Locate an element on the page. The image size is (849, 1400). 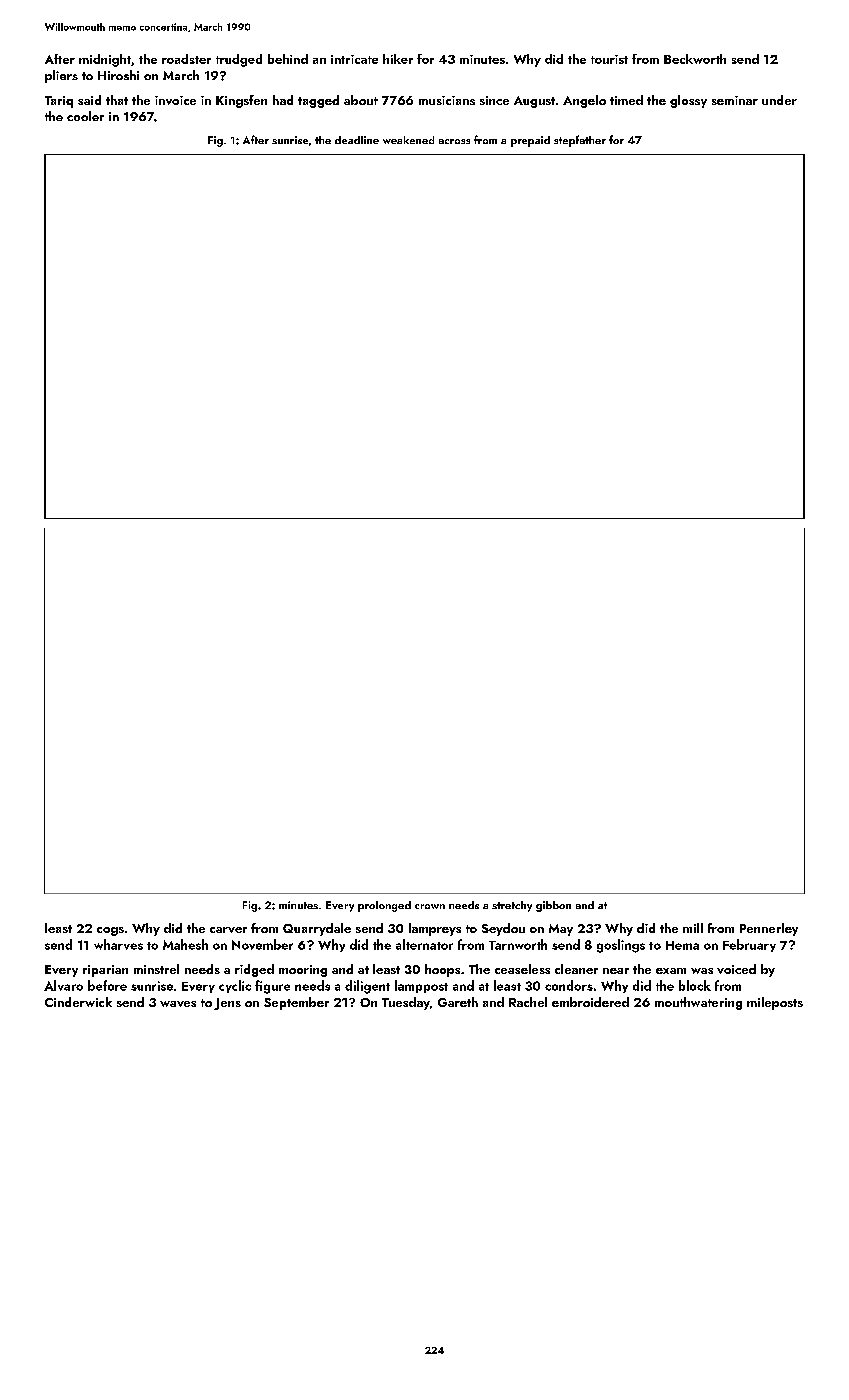
gibbon is located at coordinates (553, 906).
